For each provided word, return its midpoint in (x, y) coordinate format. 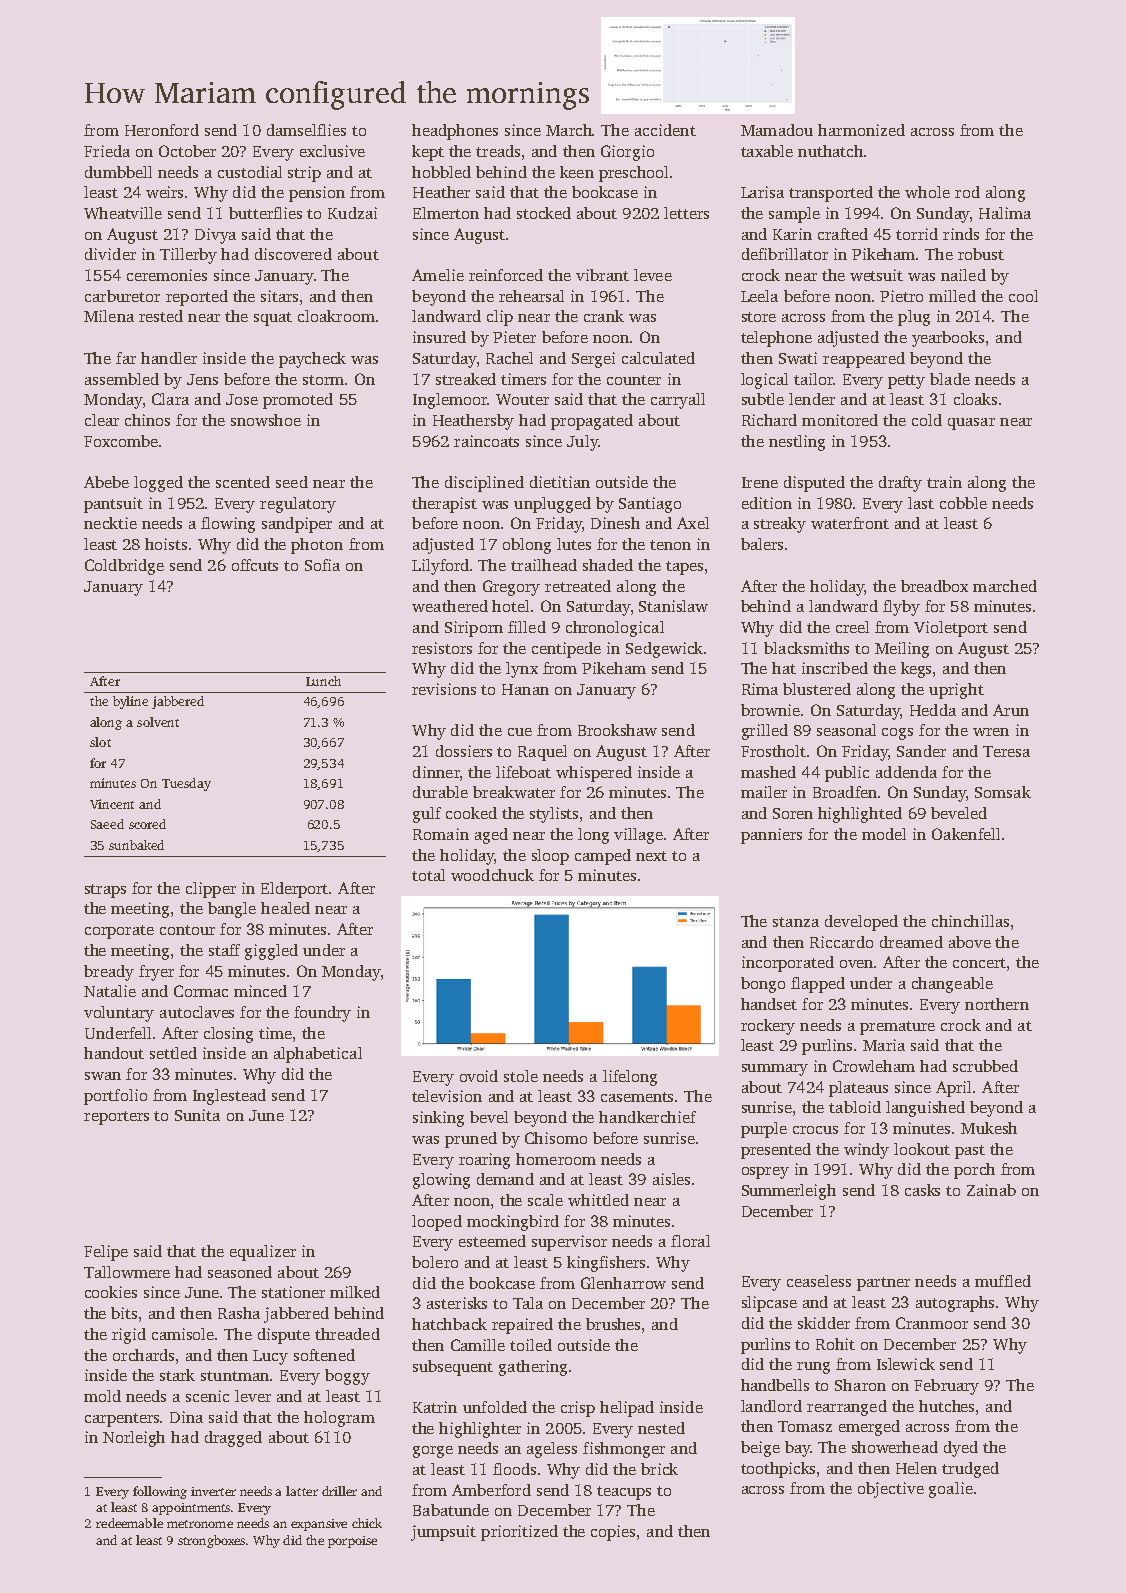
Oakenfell (966, 834)
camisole (183, 1334)
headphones (455, 132)
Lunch (323, 681)
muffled (1003, 1281)
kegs (916, 670)
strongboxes (211, 1541)
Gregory (511, 588)
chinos (147, 420)
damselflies (306, 130)
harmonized (861, 130)
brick (659, 1469)
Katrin (435, 1407)
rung (813, 1368)
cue (520, 732)
